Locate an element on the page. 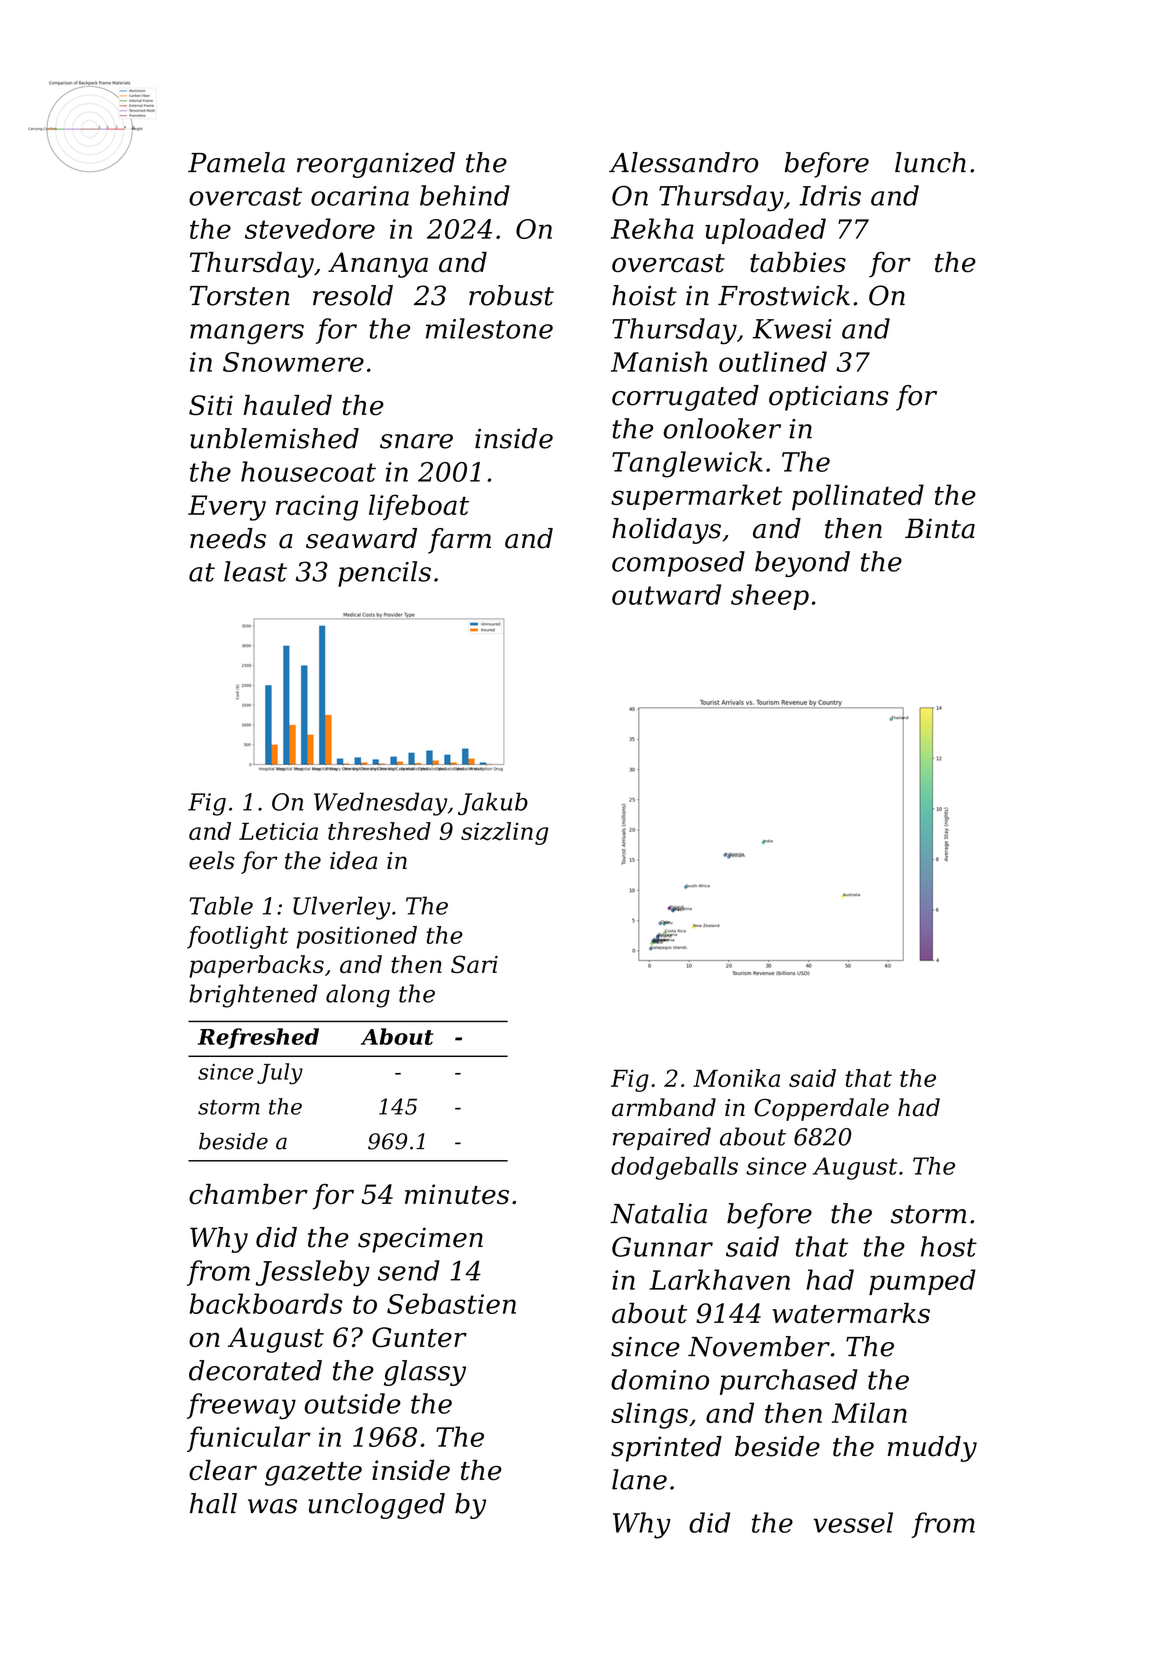 The image size is (1165, 1654). lunch is located at coordinates (930, 162).
